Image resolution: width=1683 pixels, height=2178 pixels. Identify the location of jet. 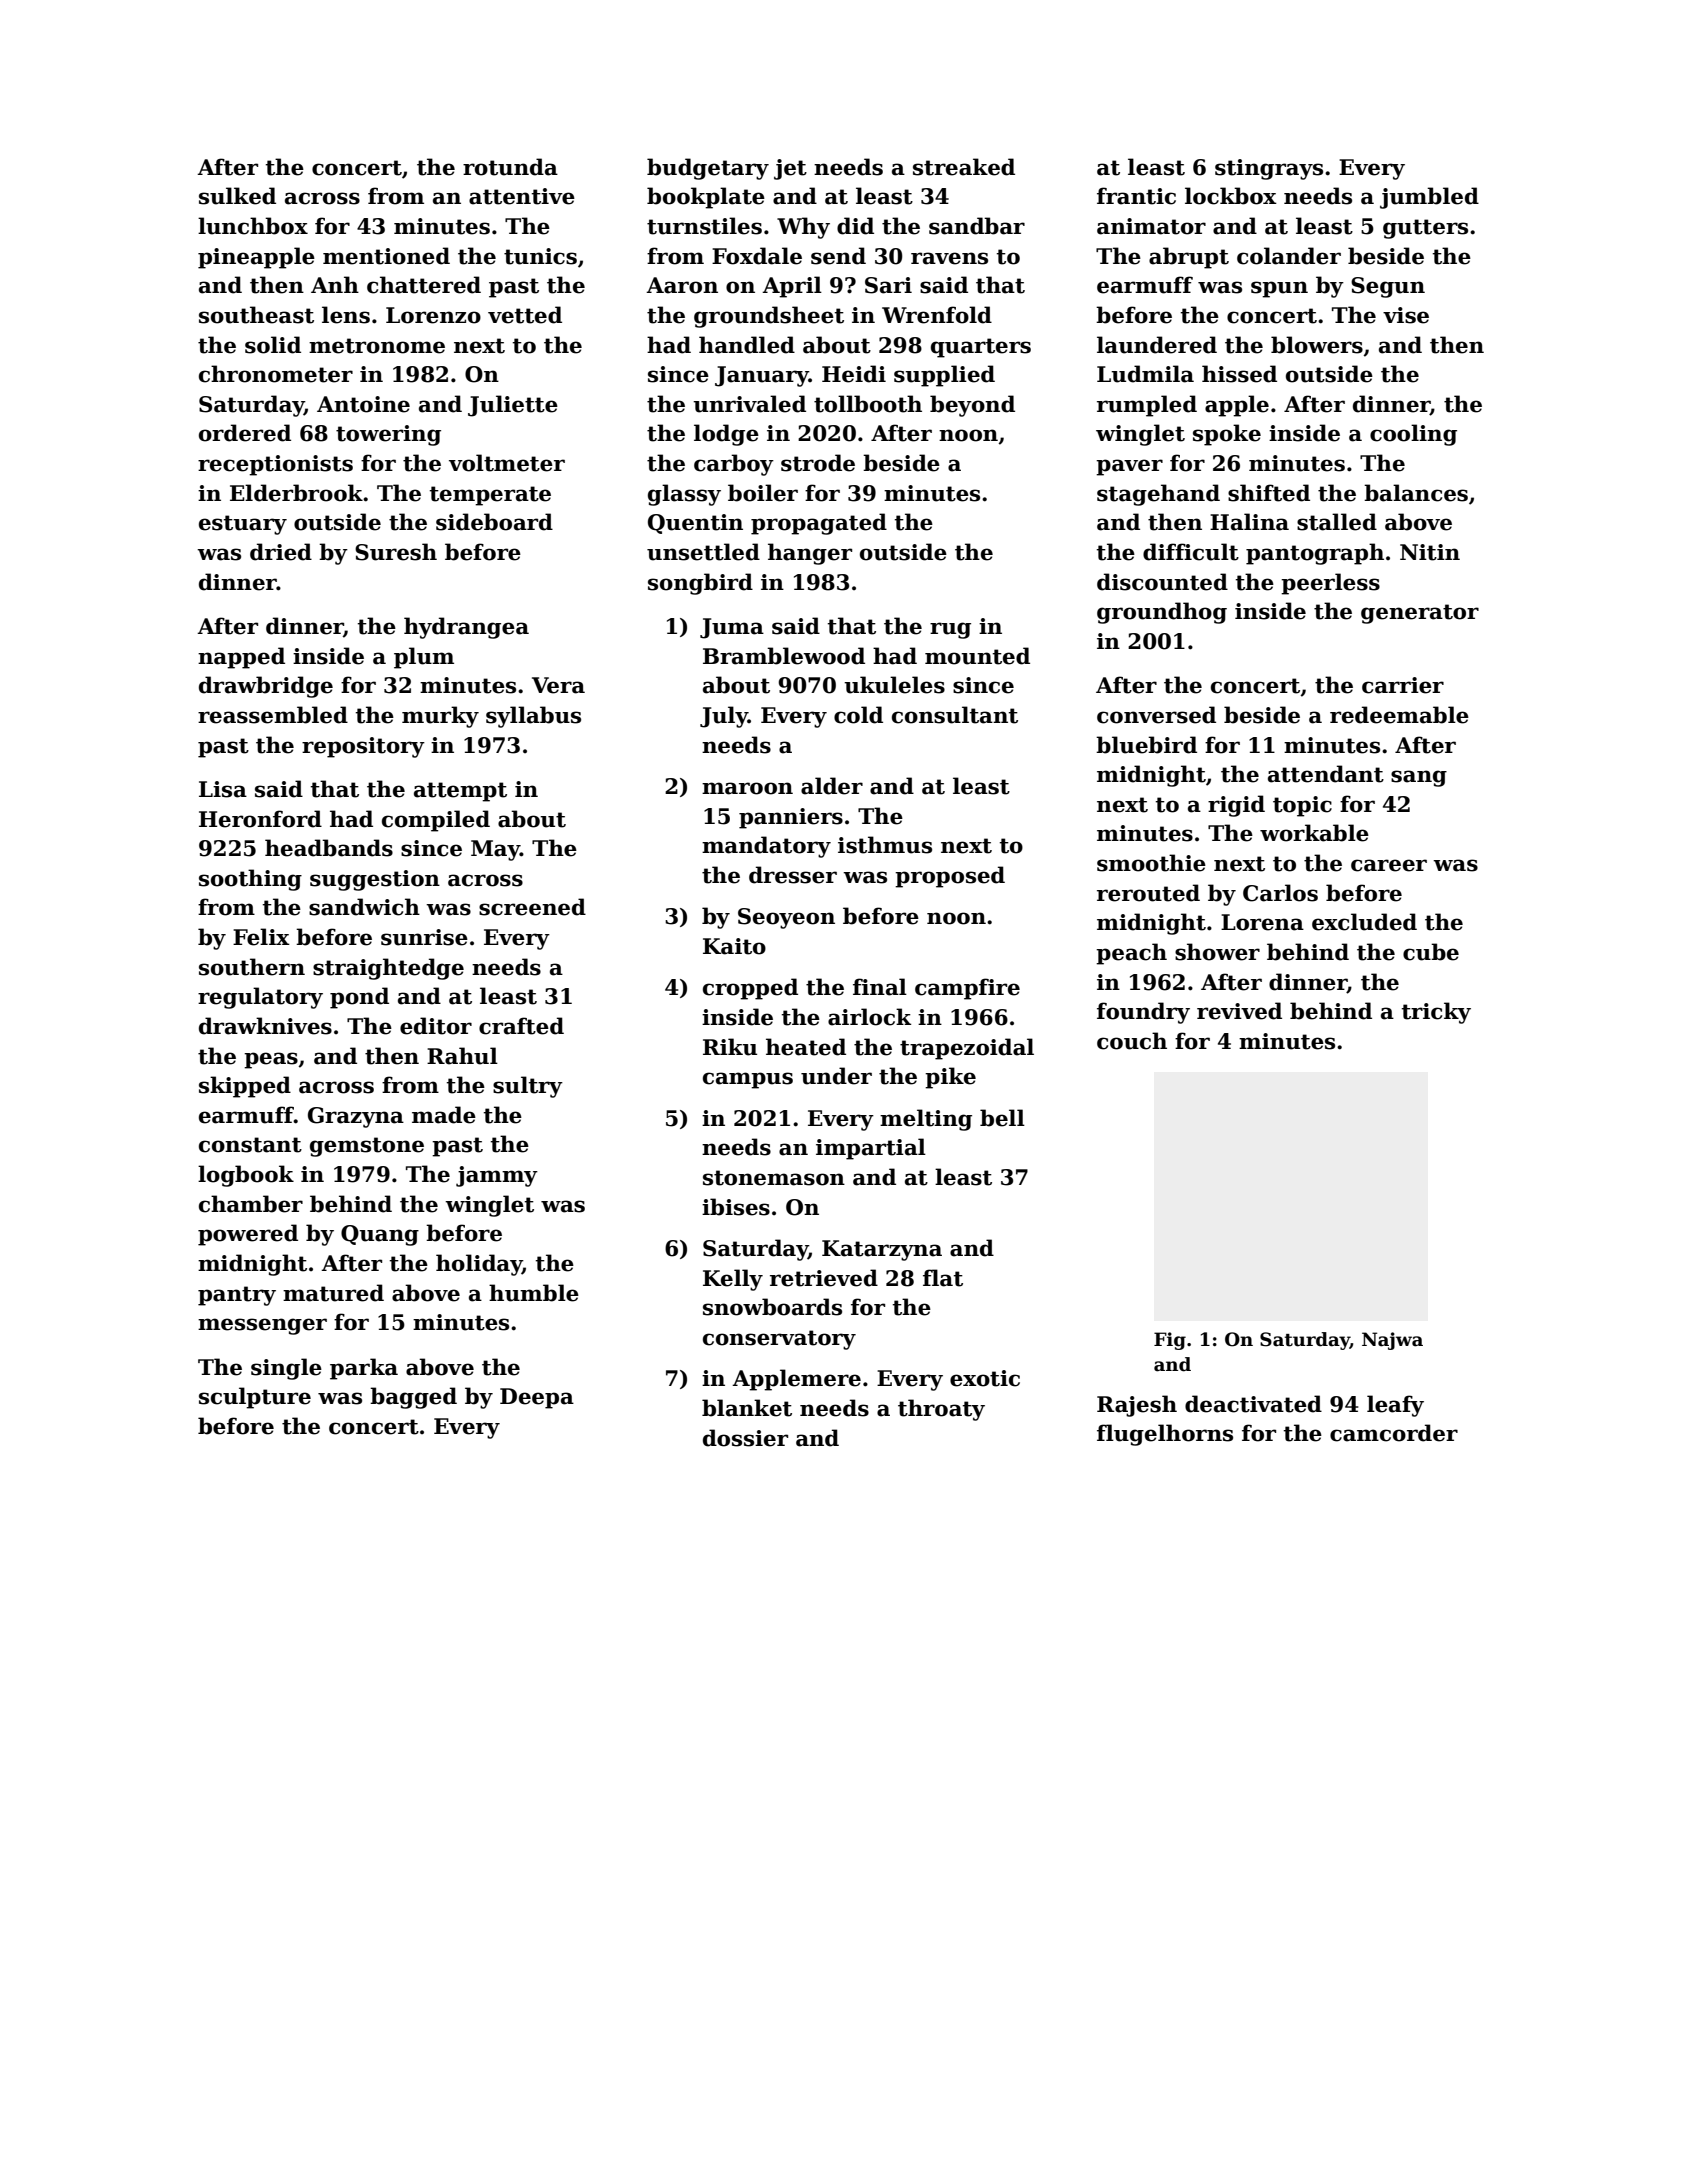
(790, 169).
